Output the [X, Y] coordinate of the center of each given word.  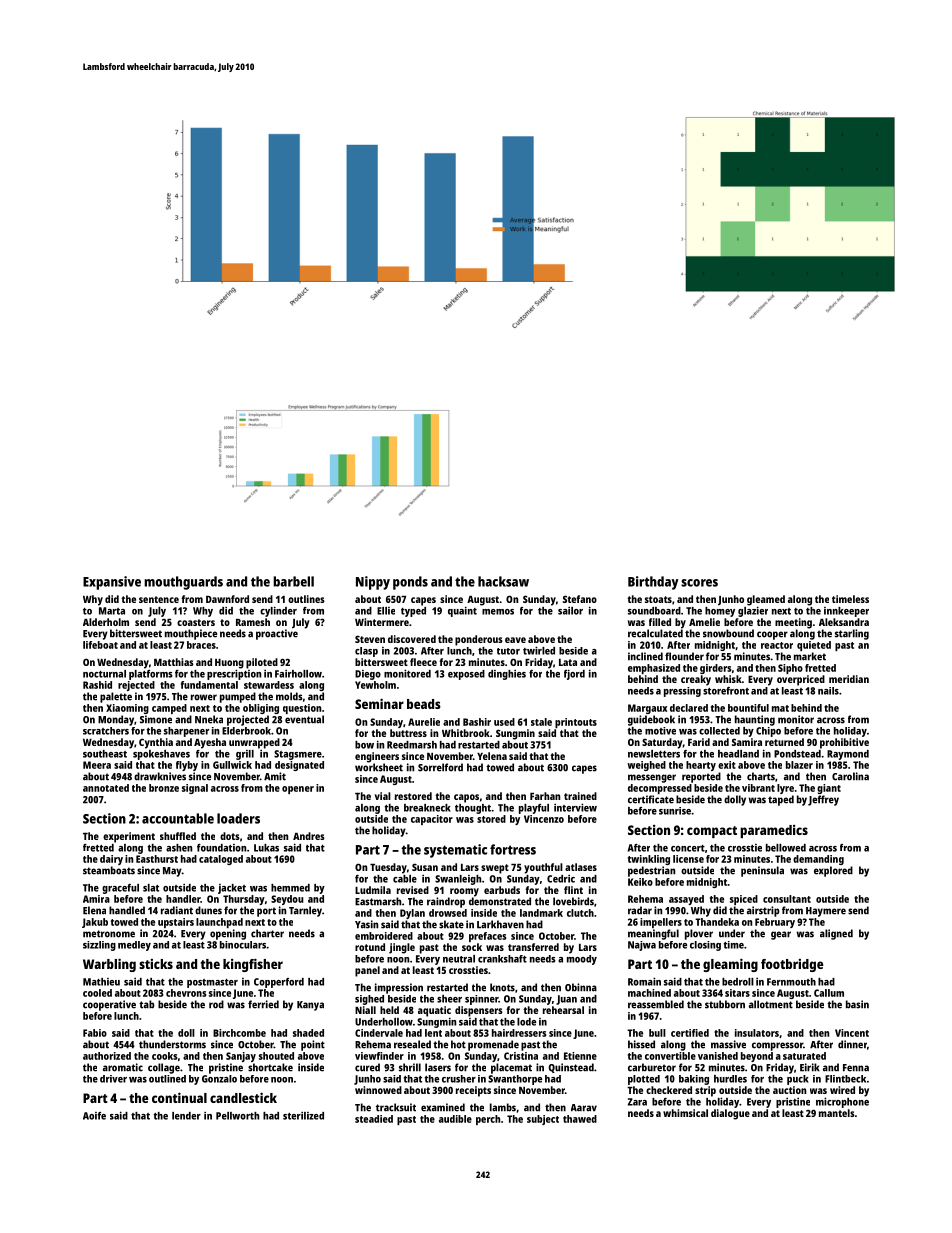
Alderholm [106, 622]
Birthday [653, 583]
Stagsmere [298, 755]
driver [113, 1079]
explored [833, 871]
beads [424, 704]
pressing [682, 692]
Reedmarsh [412, 745]
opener [298, 790]
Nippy [373, 583]
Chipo [768, 732]
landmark [541, 913]
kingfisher [253, 965]
